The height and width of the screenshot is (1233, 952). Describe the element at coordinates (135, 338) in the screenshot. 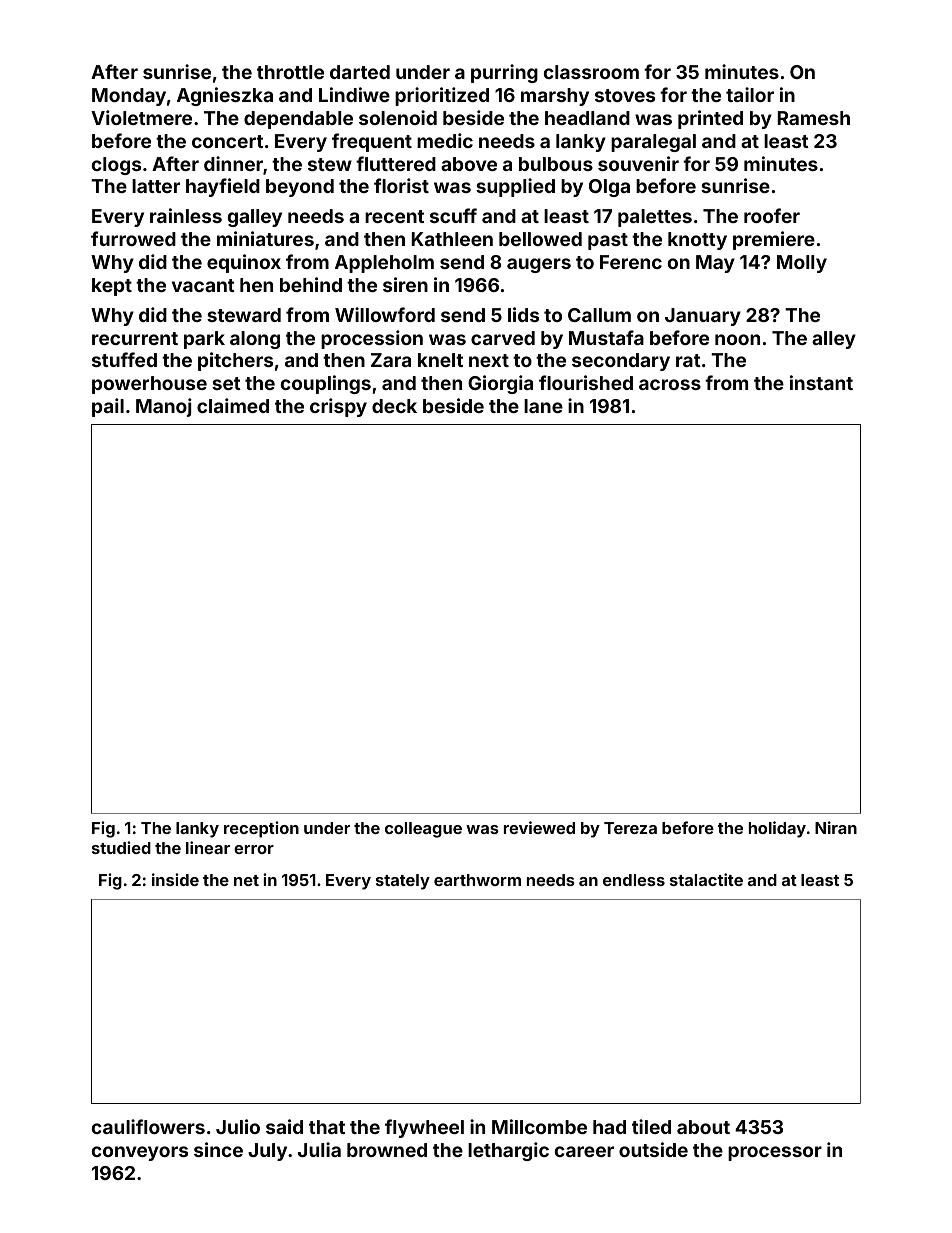

I see `recurrent` at that location.
